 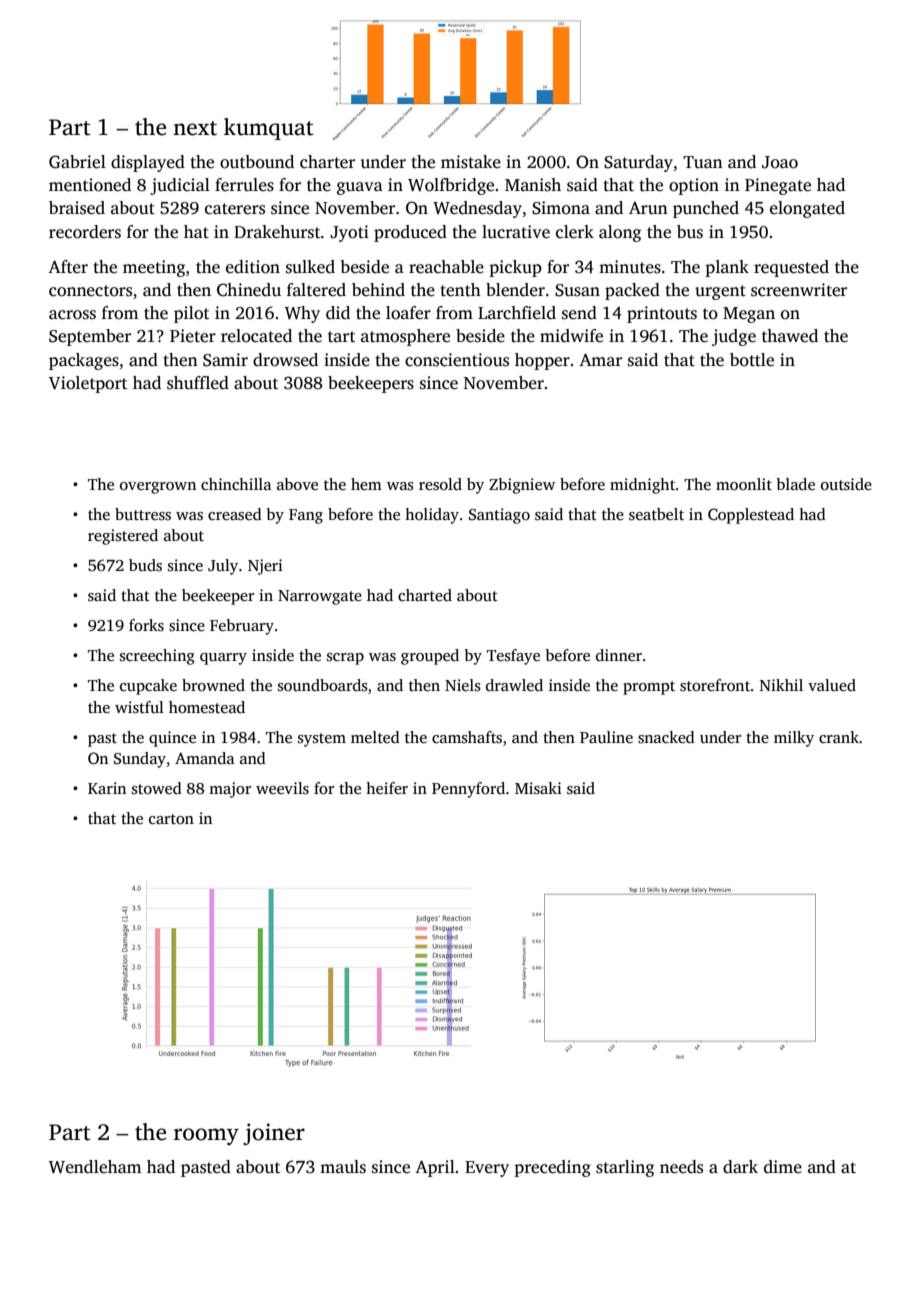 What do you see at coordinates (345, 659) in the image?
I see `scrap` at bounding box center [345, 659].
